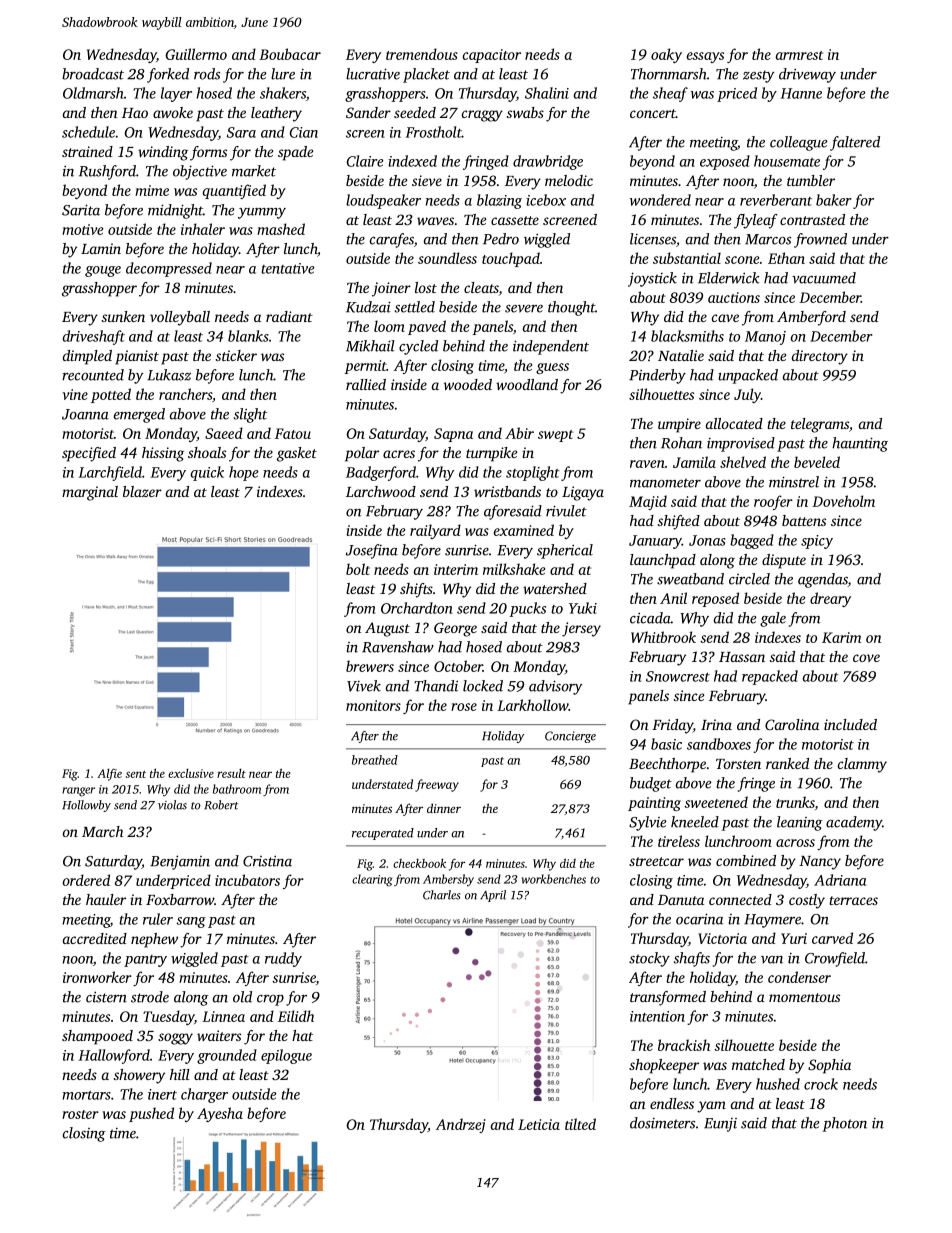 This screenshot has width=952, height=1233. I want to click on tremendous, so click(422, 54).
